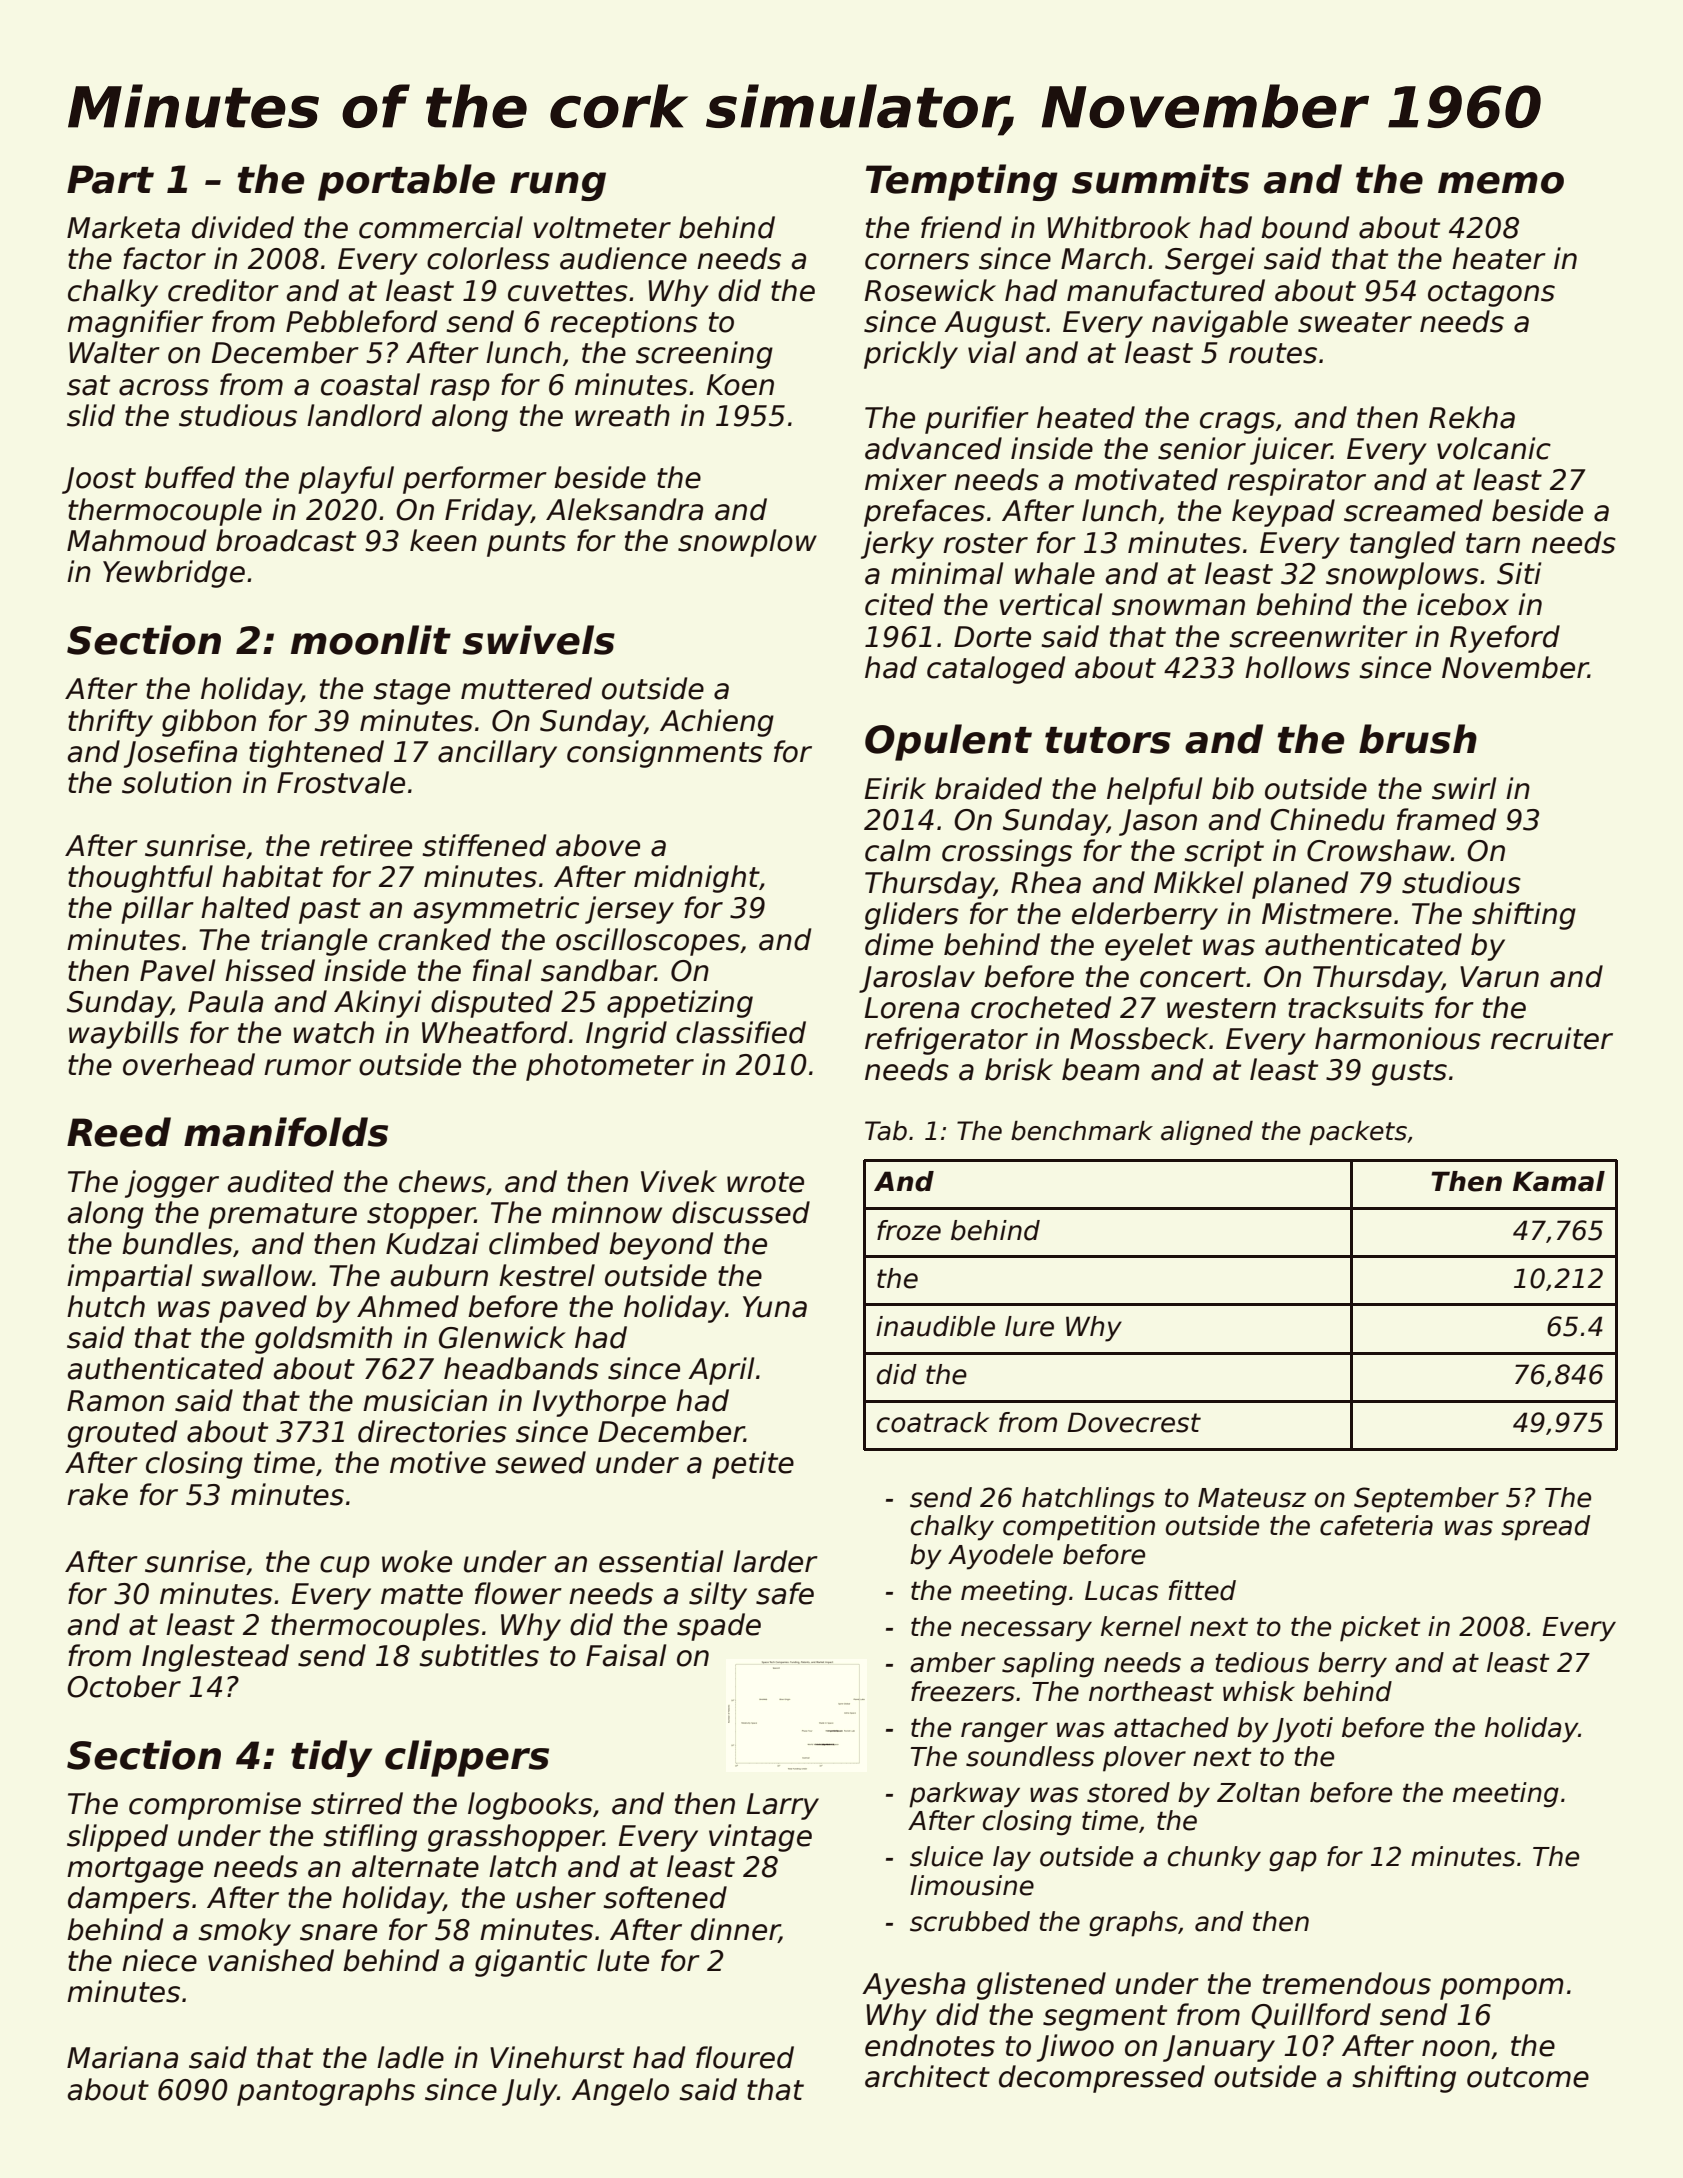 The width and height of the screenshot is (1683, 2178). I want to click on Inglestead, so click(215, 1658).
